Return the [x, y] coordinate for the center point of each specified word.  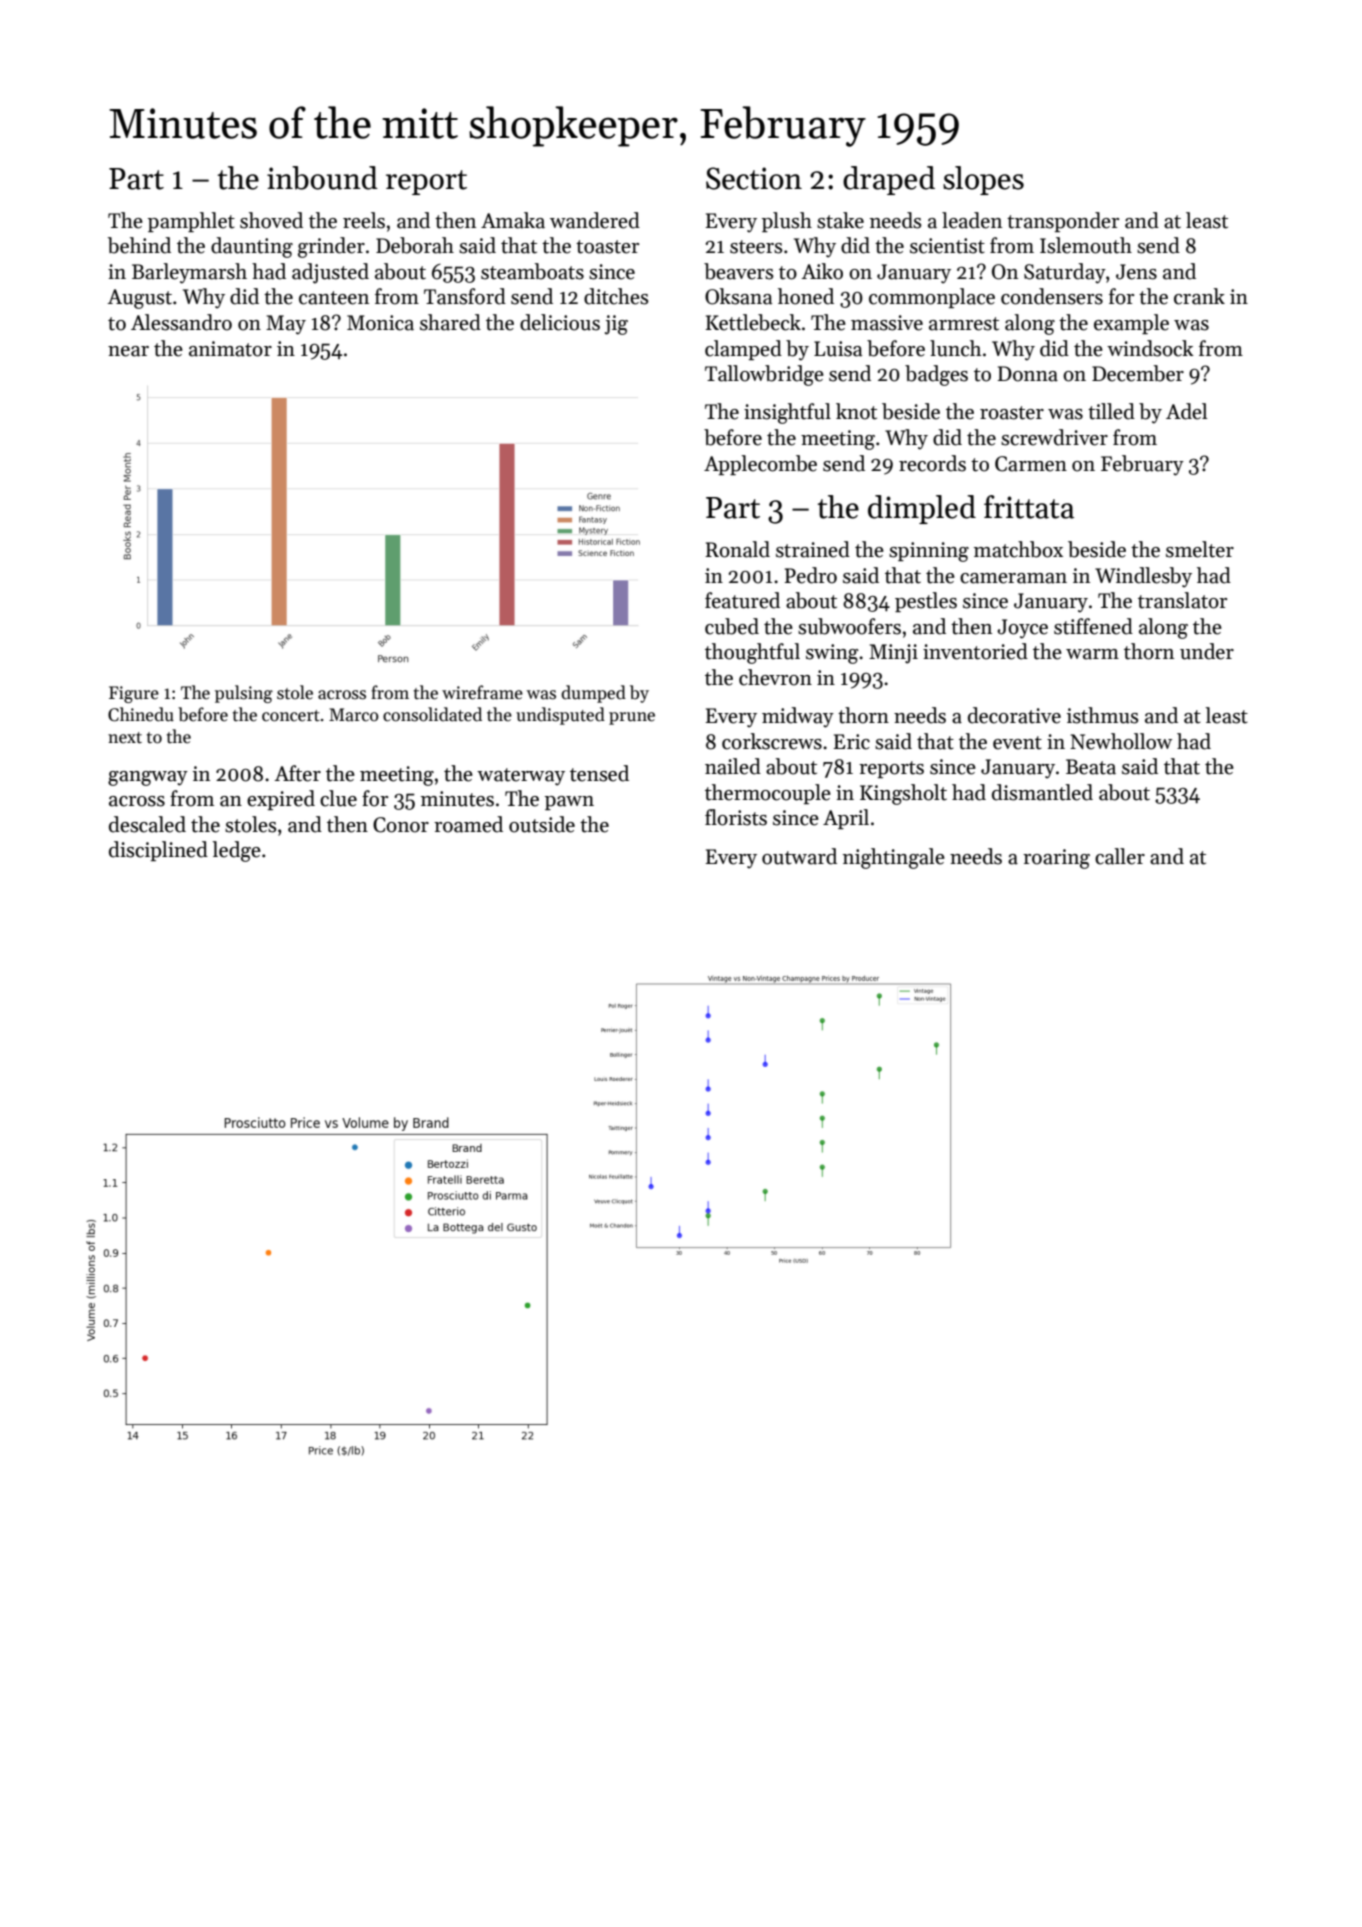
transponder [1063, 222]
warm [1092, 654]
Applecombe [760, 465]
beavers [739, 271]
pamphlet [191, 222]
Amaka [513, 220]
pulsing [244, 694]
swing [832, 654]
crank [1199, 296]
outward [799, 856]
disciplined [158, 851]
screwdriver [1054, 437]
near [128, 351]
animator [230, 349]
